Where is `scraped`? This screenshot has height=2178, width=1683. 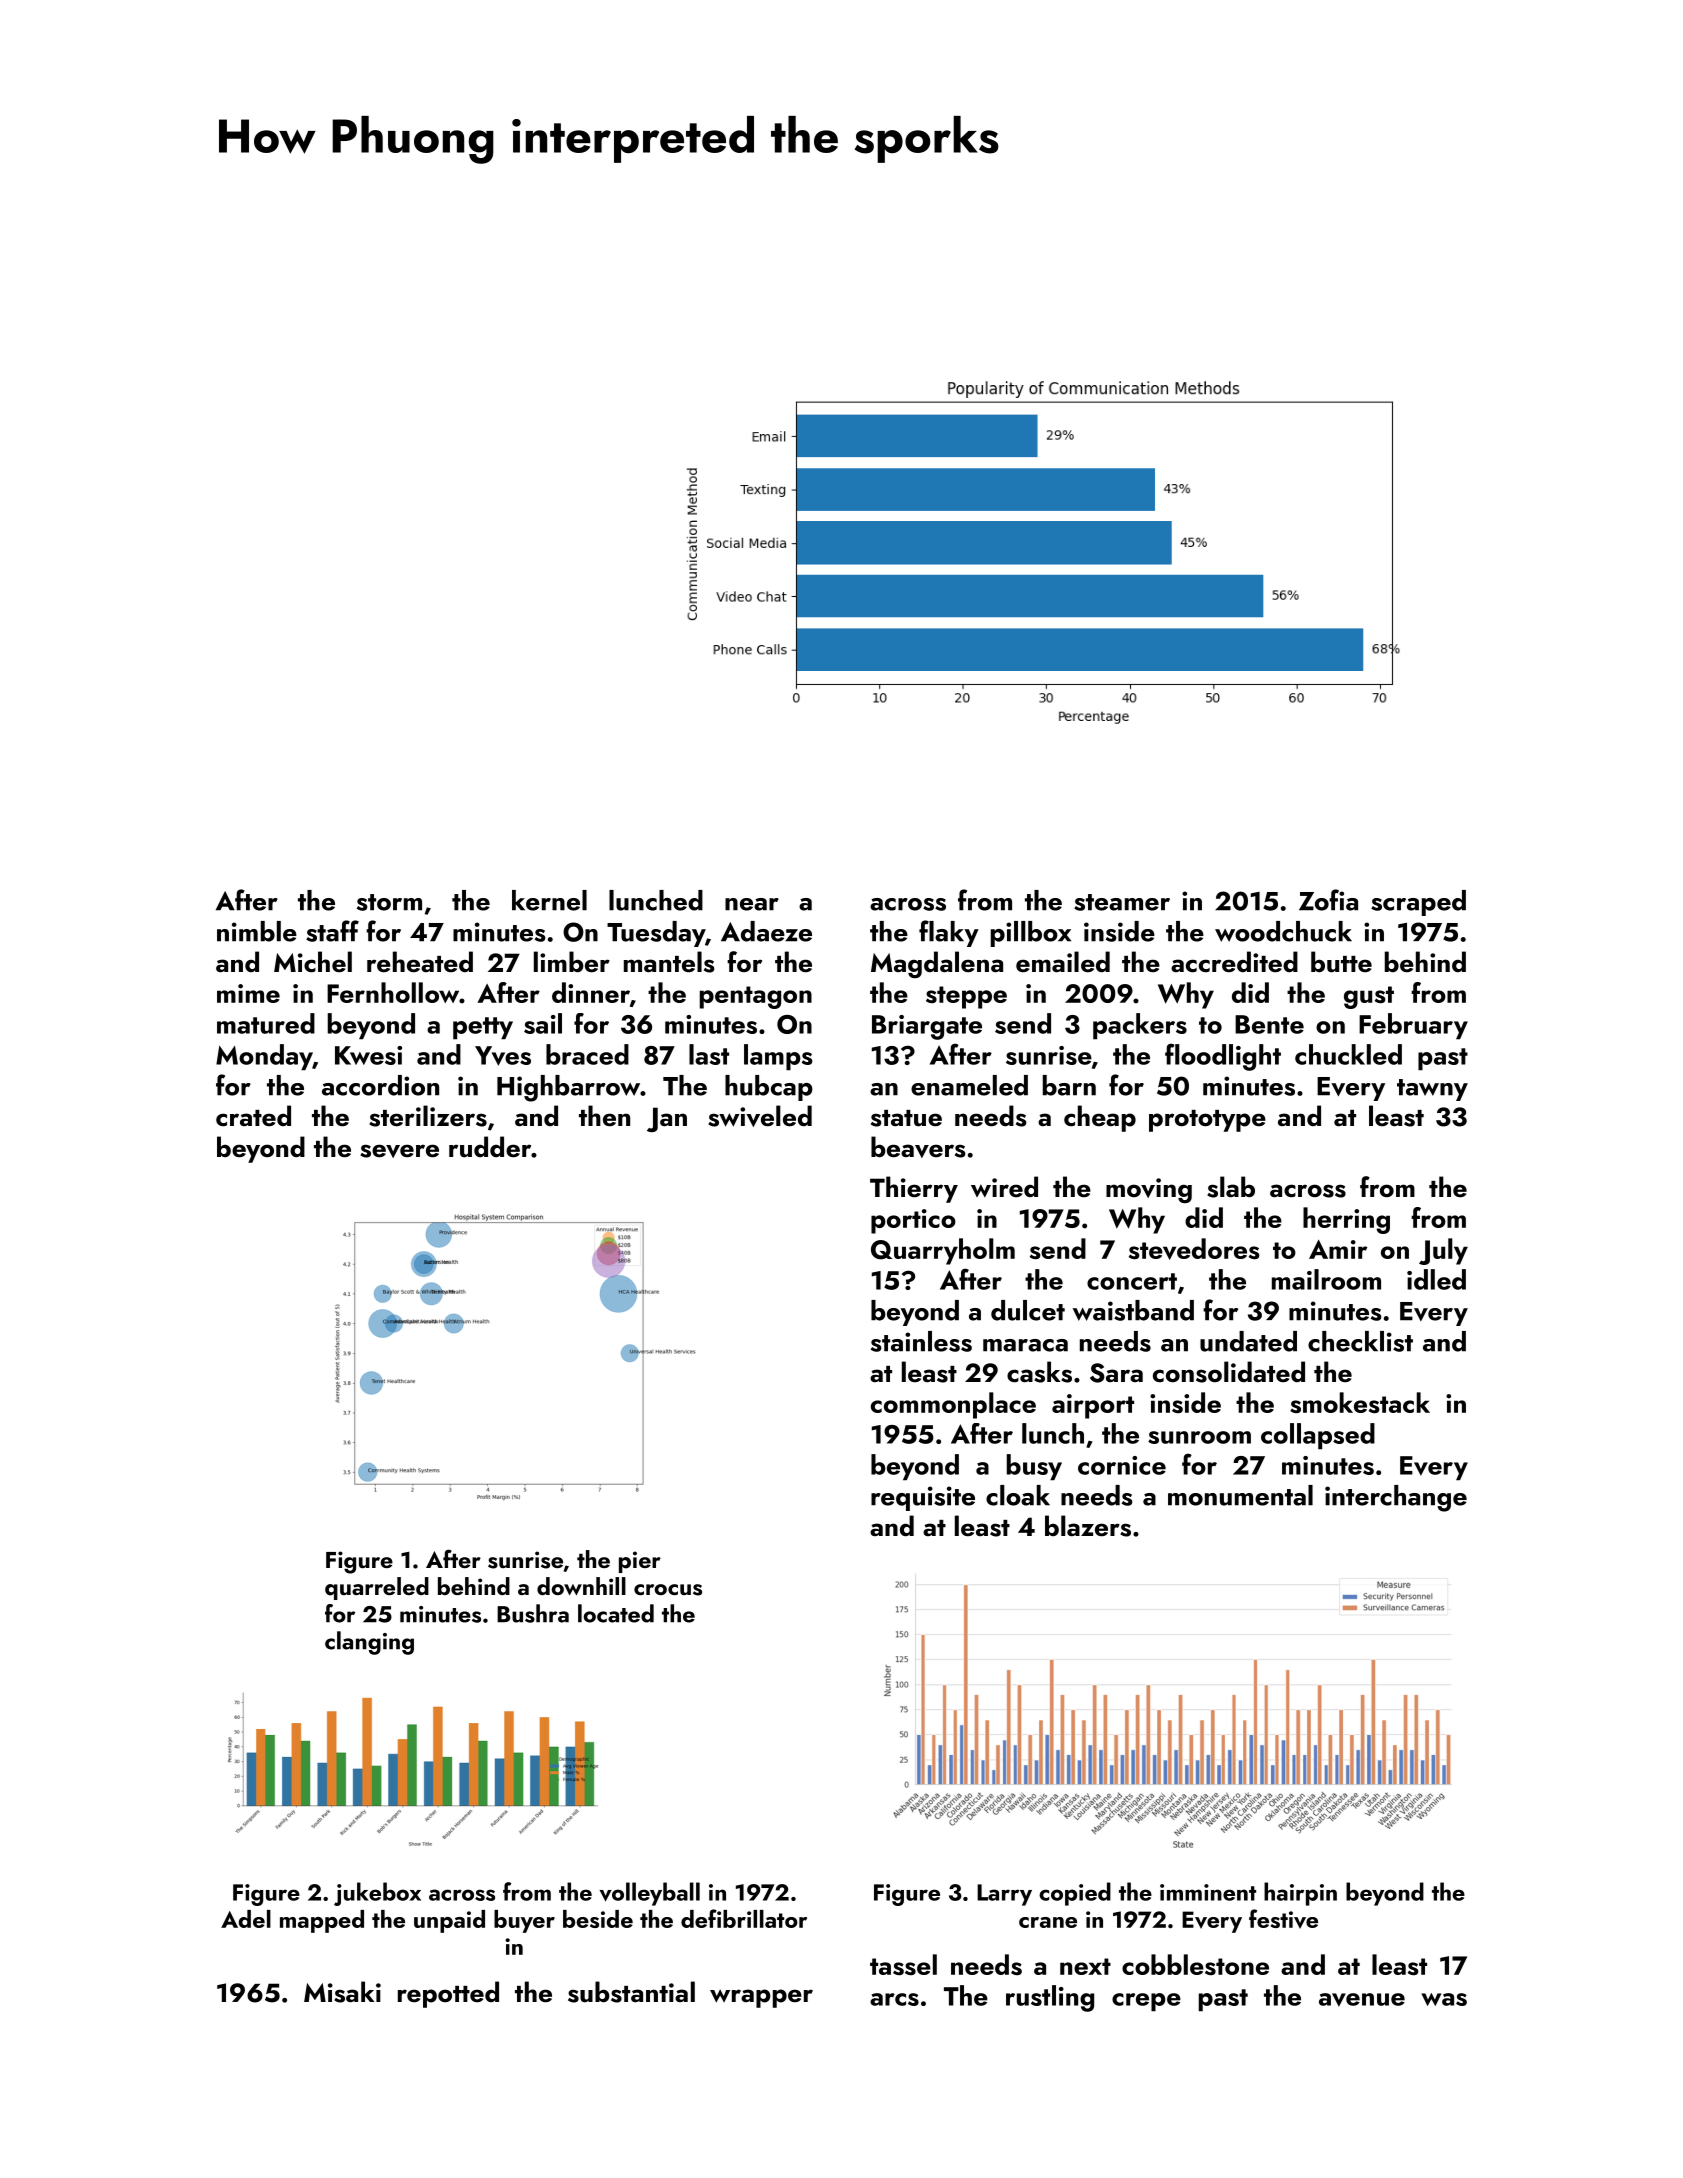 scraped is located at coordinates (1418, 903).
